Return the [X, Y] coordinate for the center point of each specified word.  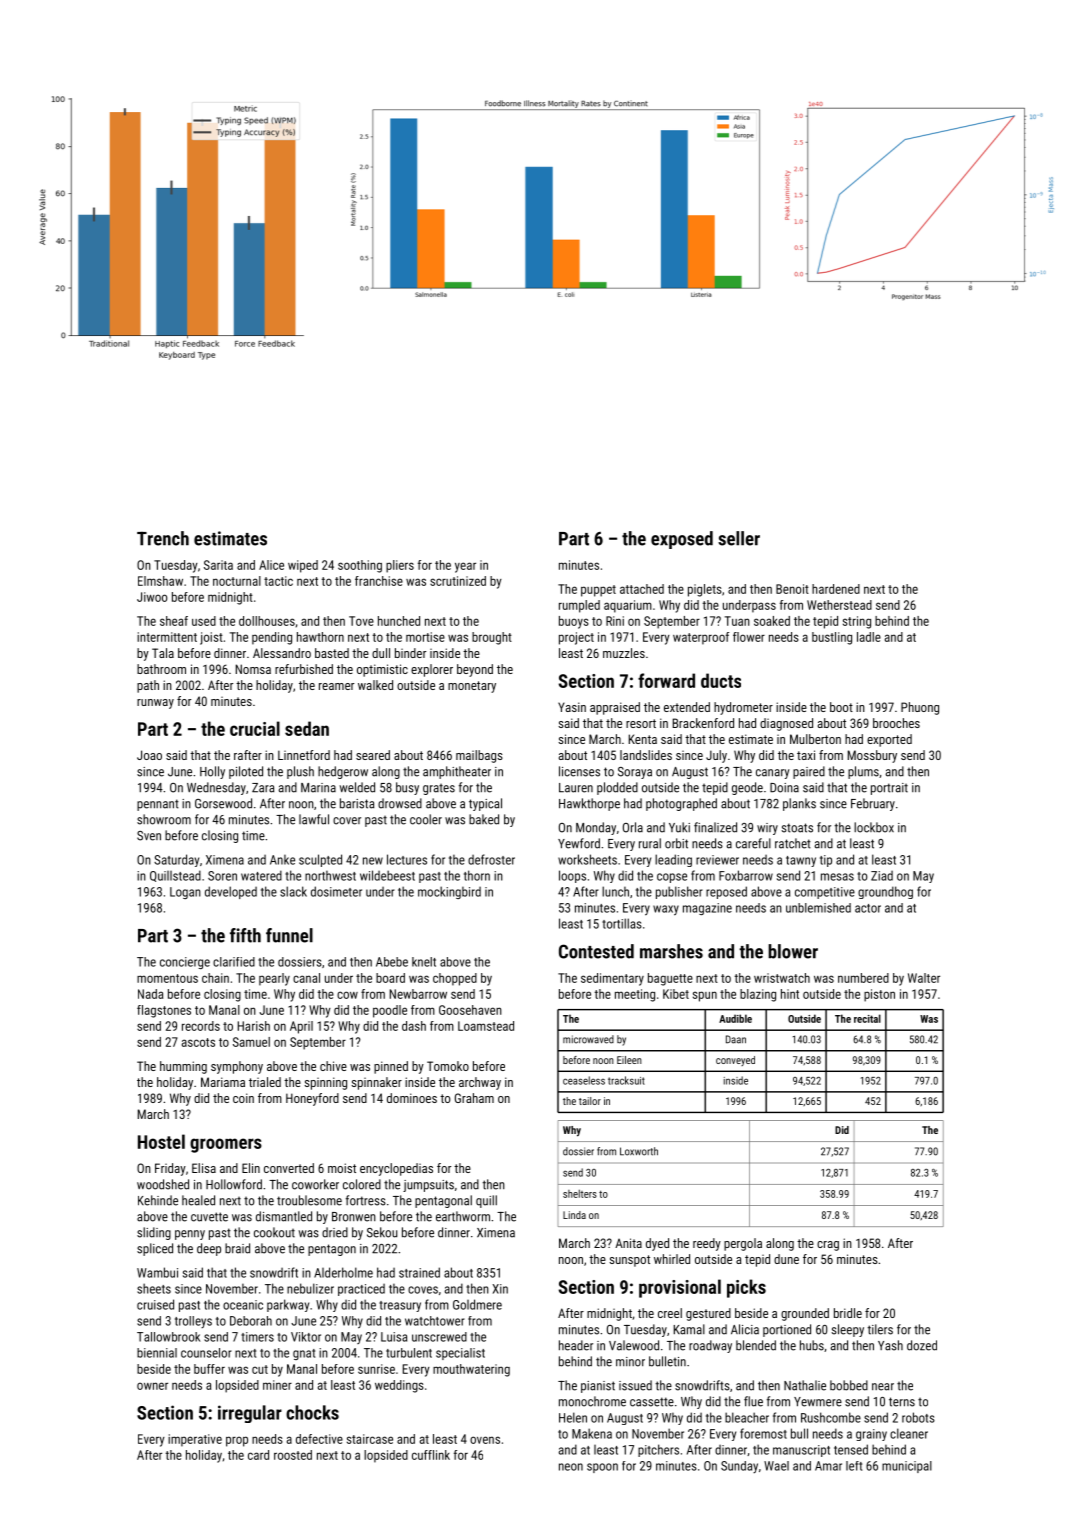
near [883, 1387]
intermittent [167, 637]
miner [277, 1385]
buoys [574, 622]
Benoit [792, 589]
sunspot [629, 1261]
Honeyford [312, 1099]
